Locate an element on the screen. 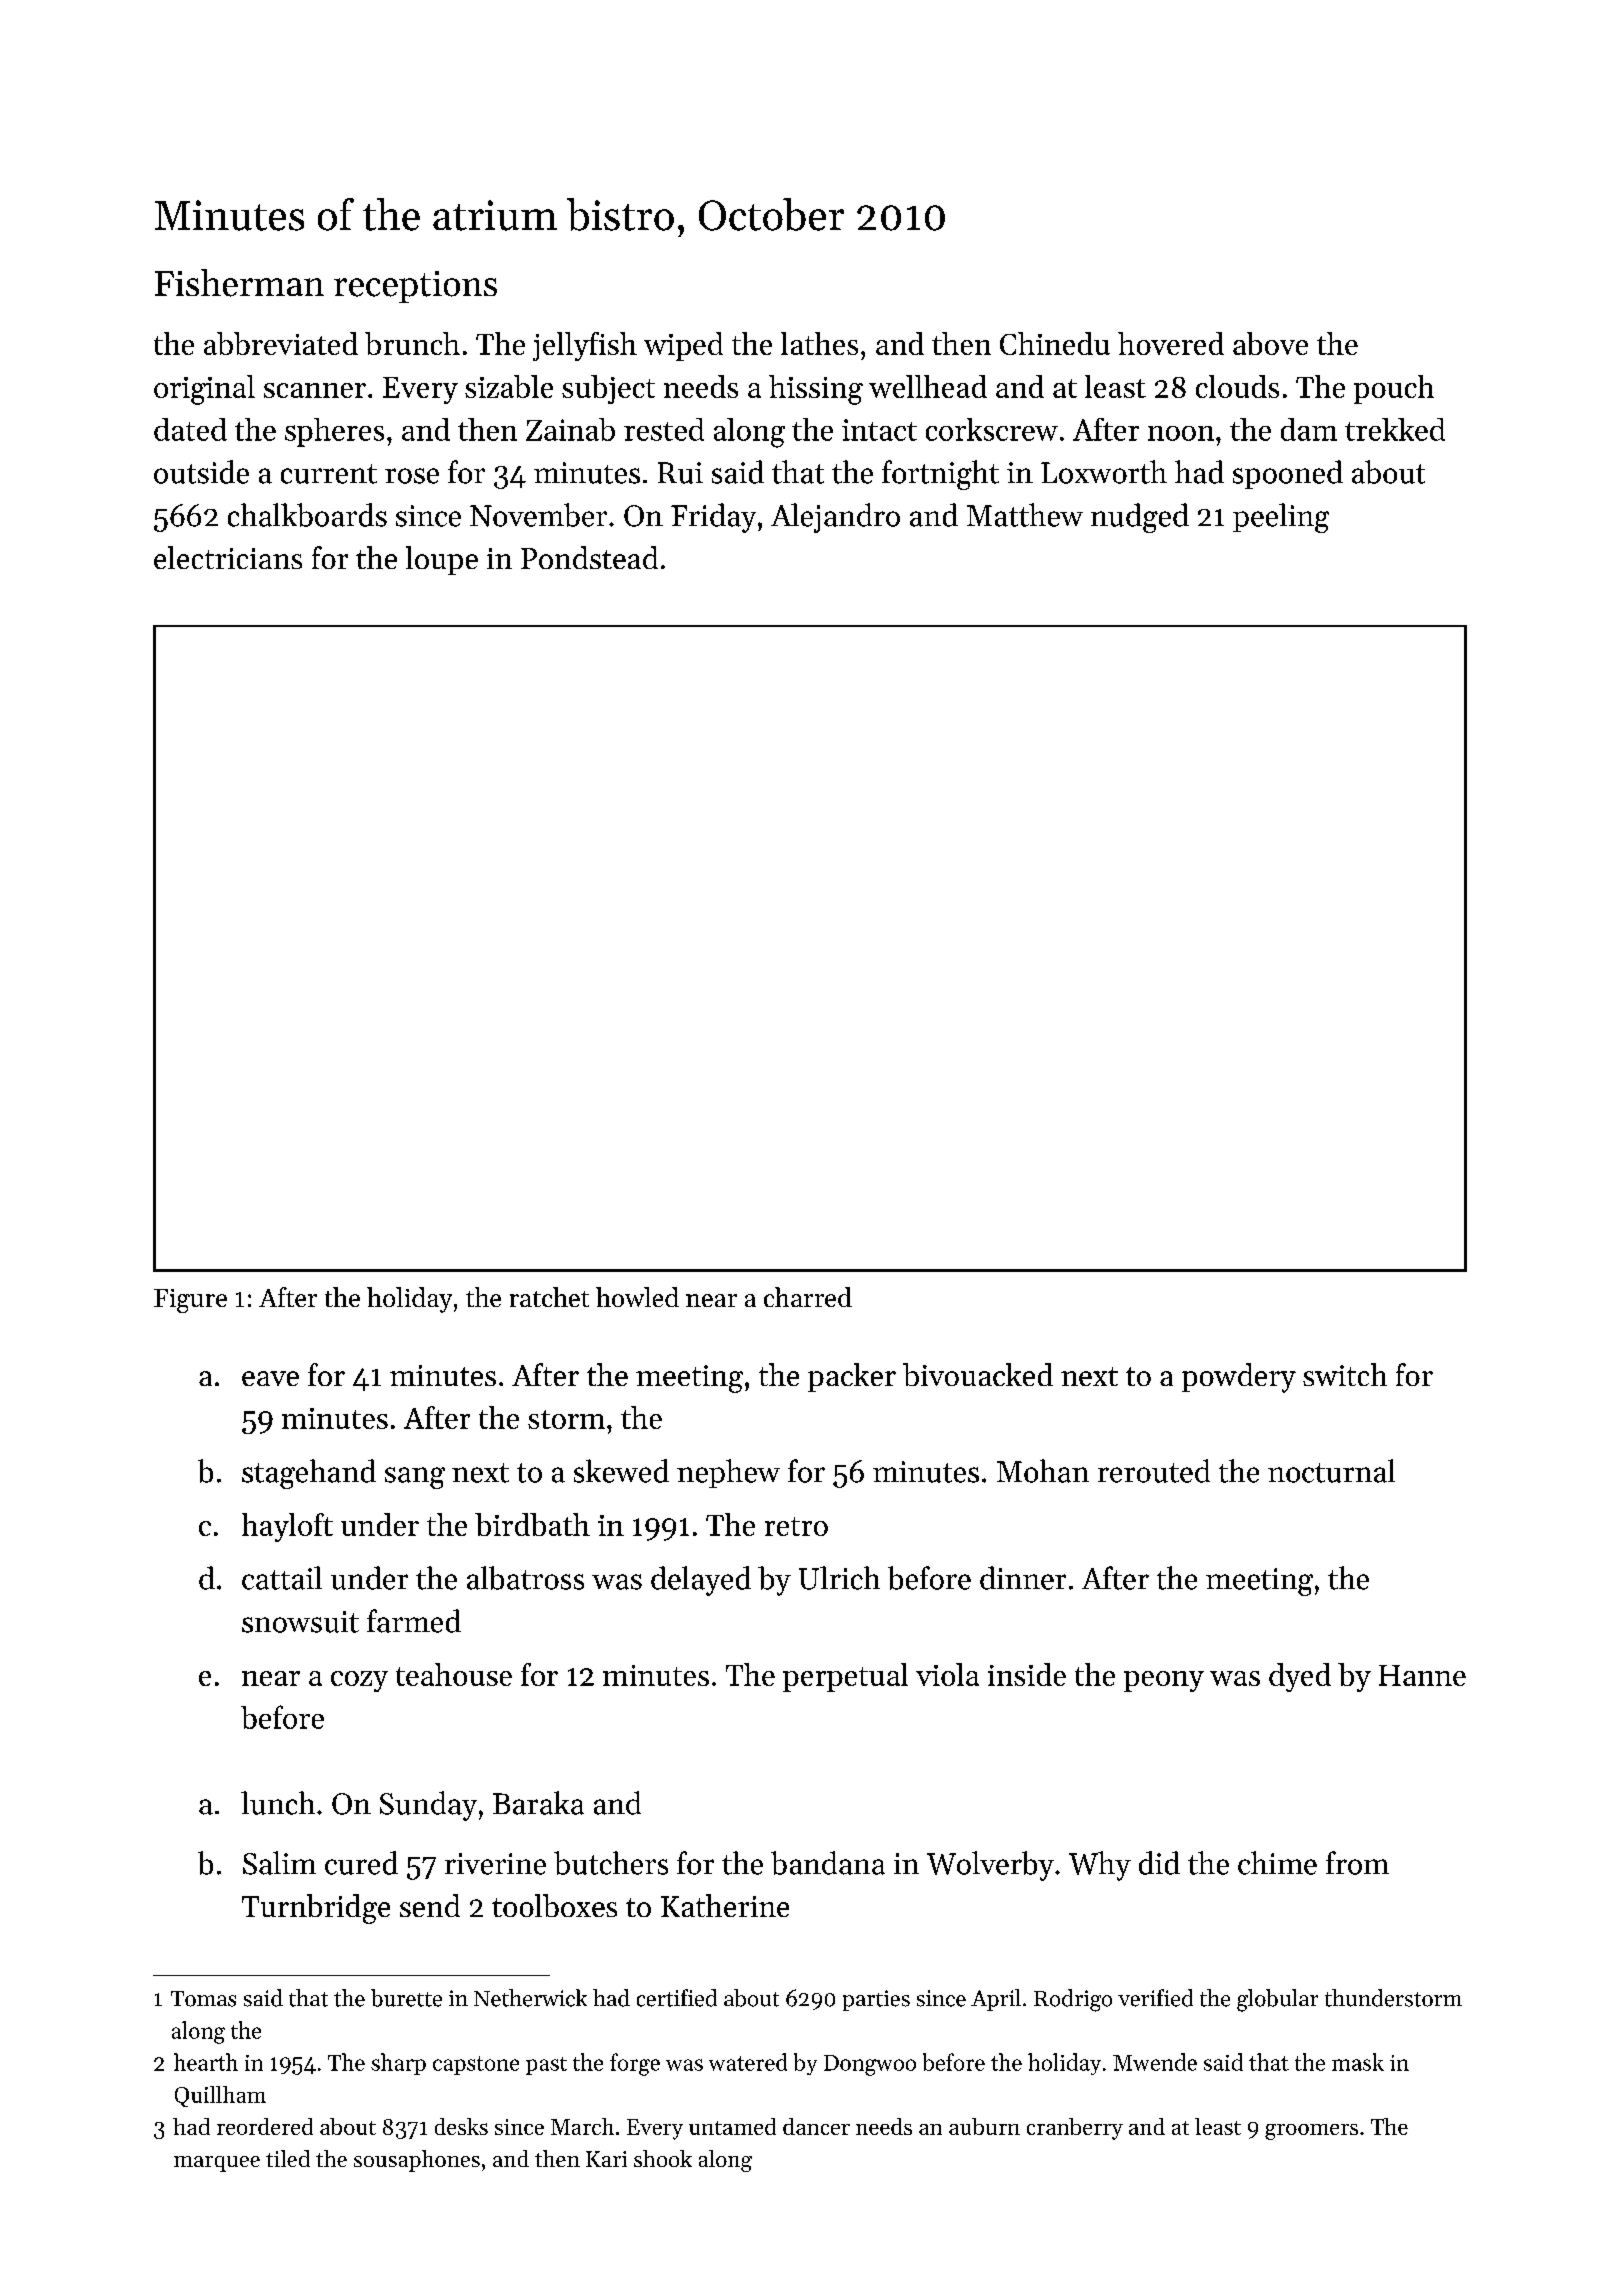 Image resolution: width=1620 pixels, height=2292 pixels. wiped is located at coordinates (683, 346).
